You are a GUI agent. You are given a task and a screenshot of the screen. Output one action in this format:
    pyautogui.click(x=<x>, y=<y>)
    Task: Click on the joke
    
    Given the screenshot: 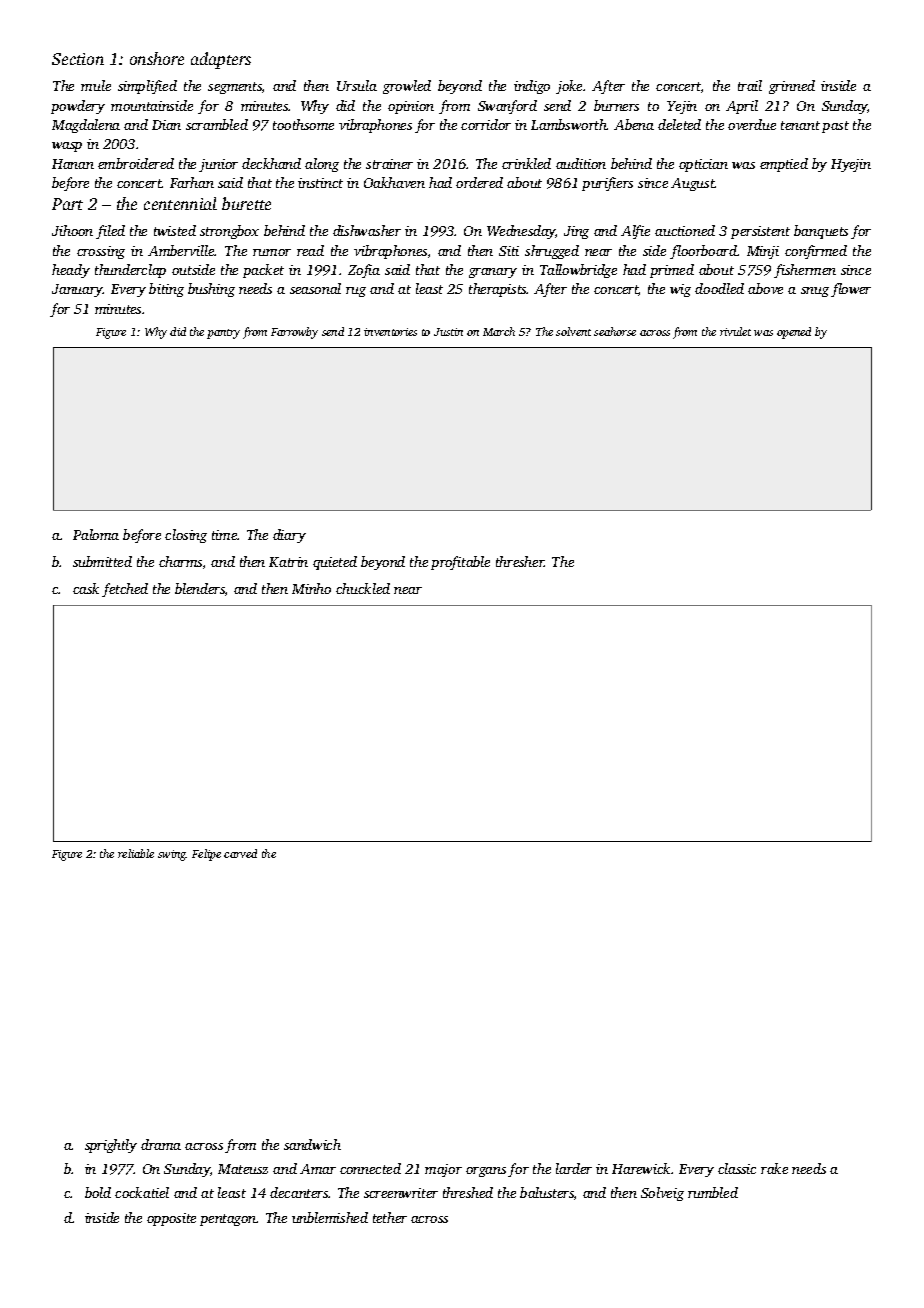 What is the action you would take?
    pyautogui.click(x=569, y=87)
